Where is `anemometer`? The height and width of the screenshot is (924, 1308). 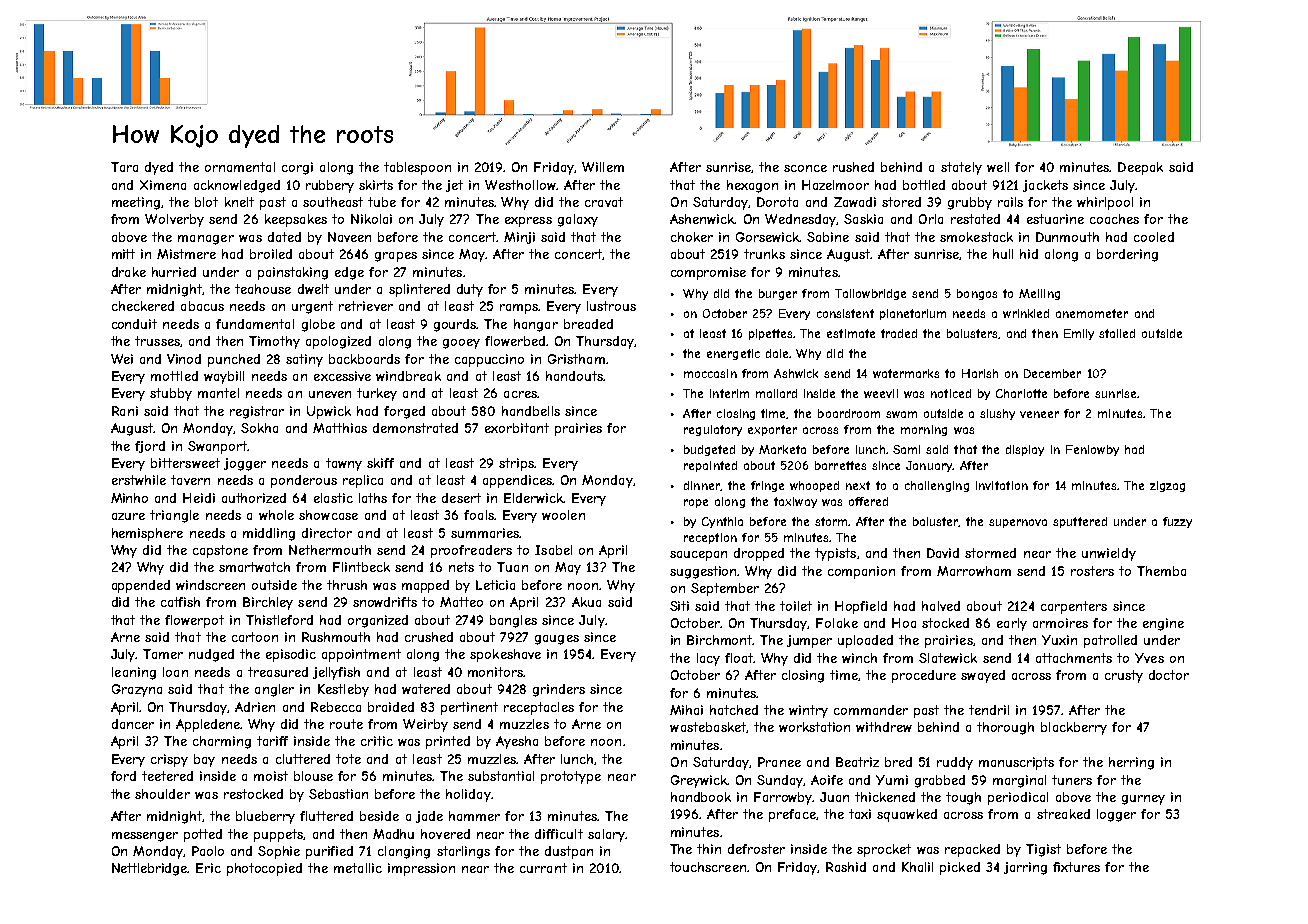 anemometer is located at coordinates (1092, 313).
